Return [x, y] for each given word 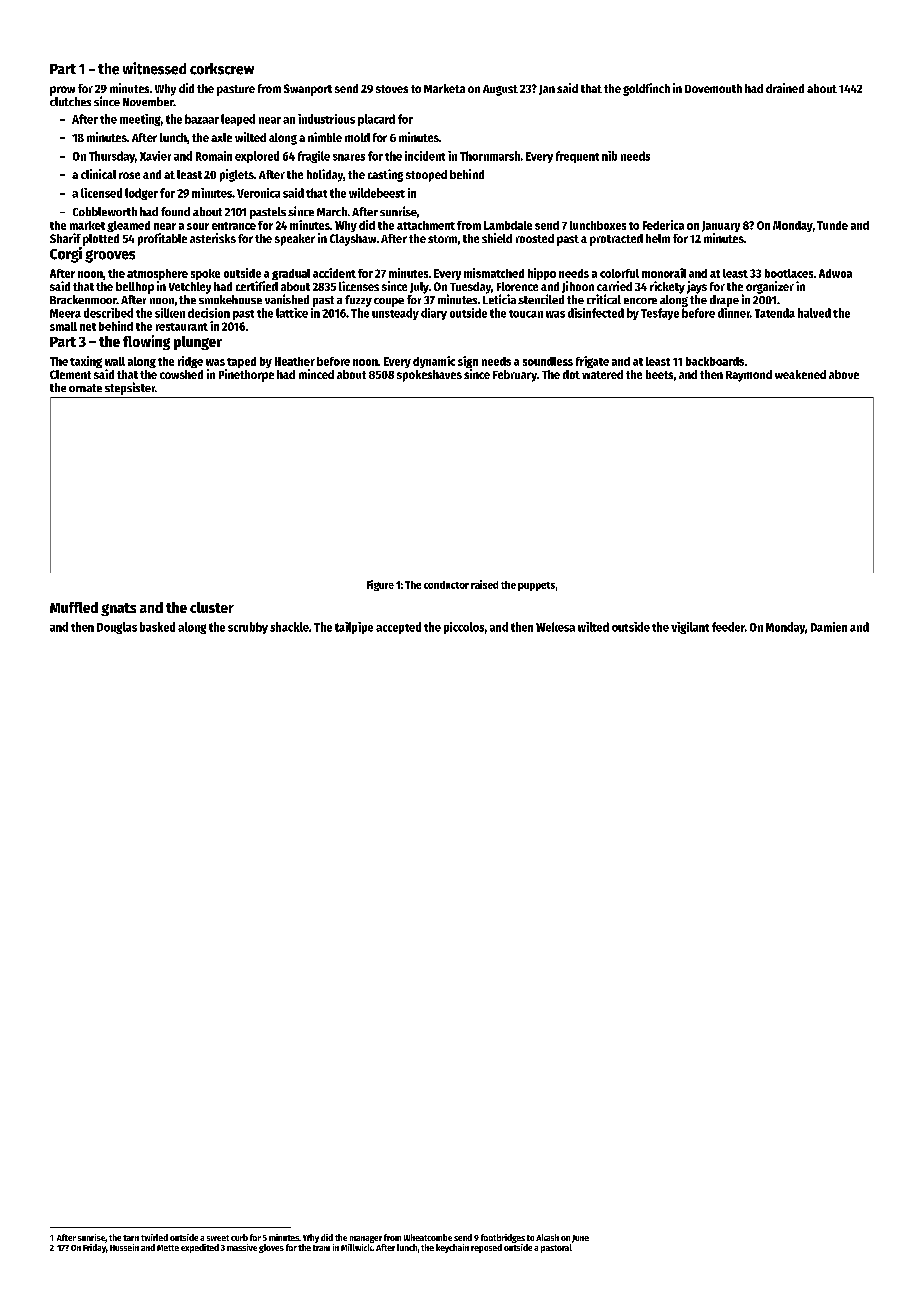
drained [785, 88]
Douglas [117, 628]
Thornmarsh [490, 156]
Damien [829, 627]
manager [366, 1239]
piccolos [464, 628]
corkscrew [222, 69]
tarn [131, 1238]
